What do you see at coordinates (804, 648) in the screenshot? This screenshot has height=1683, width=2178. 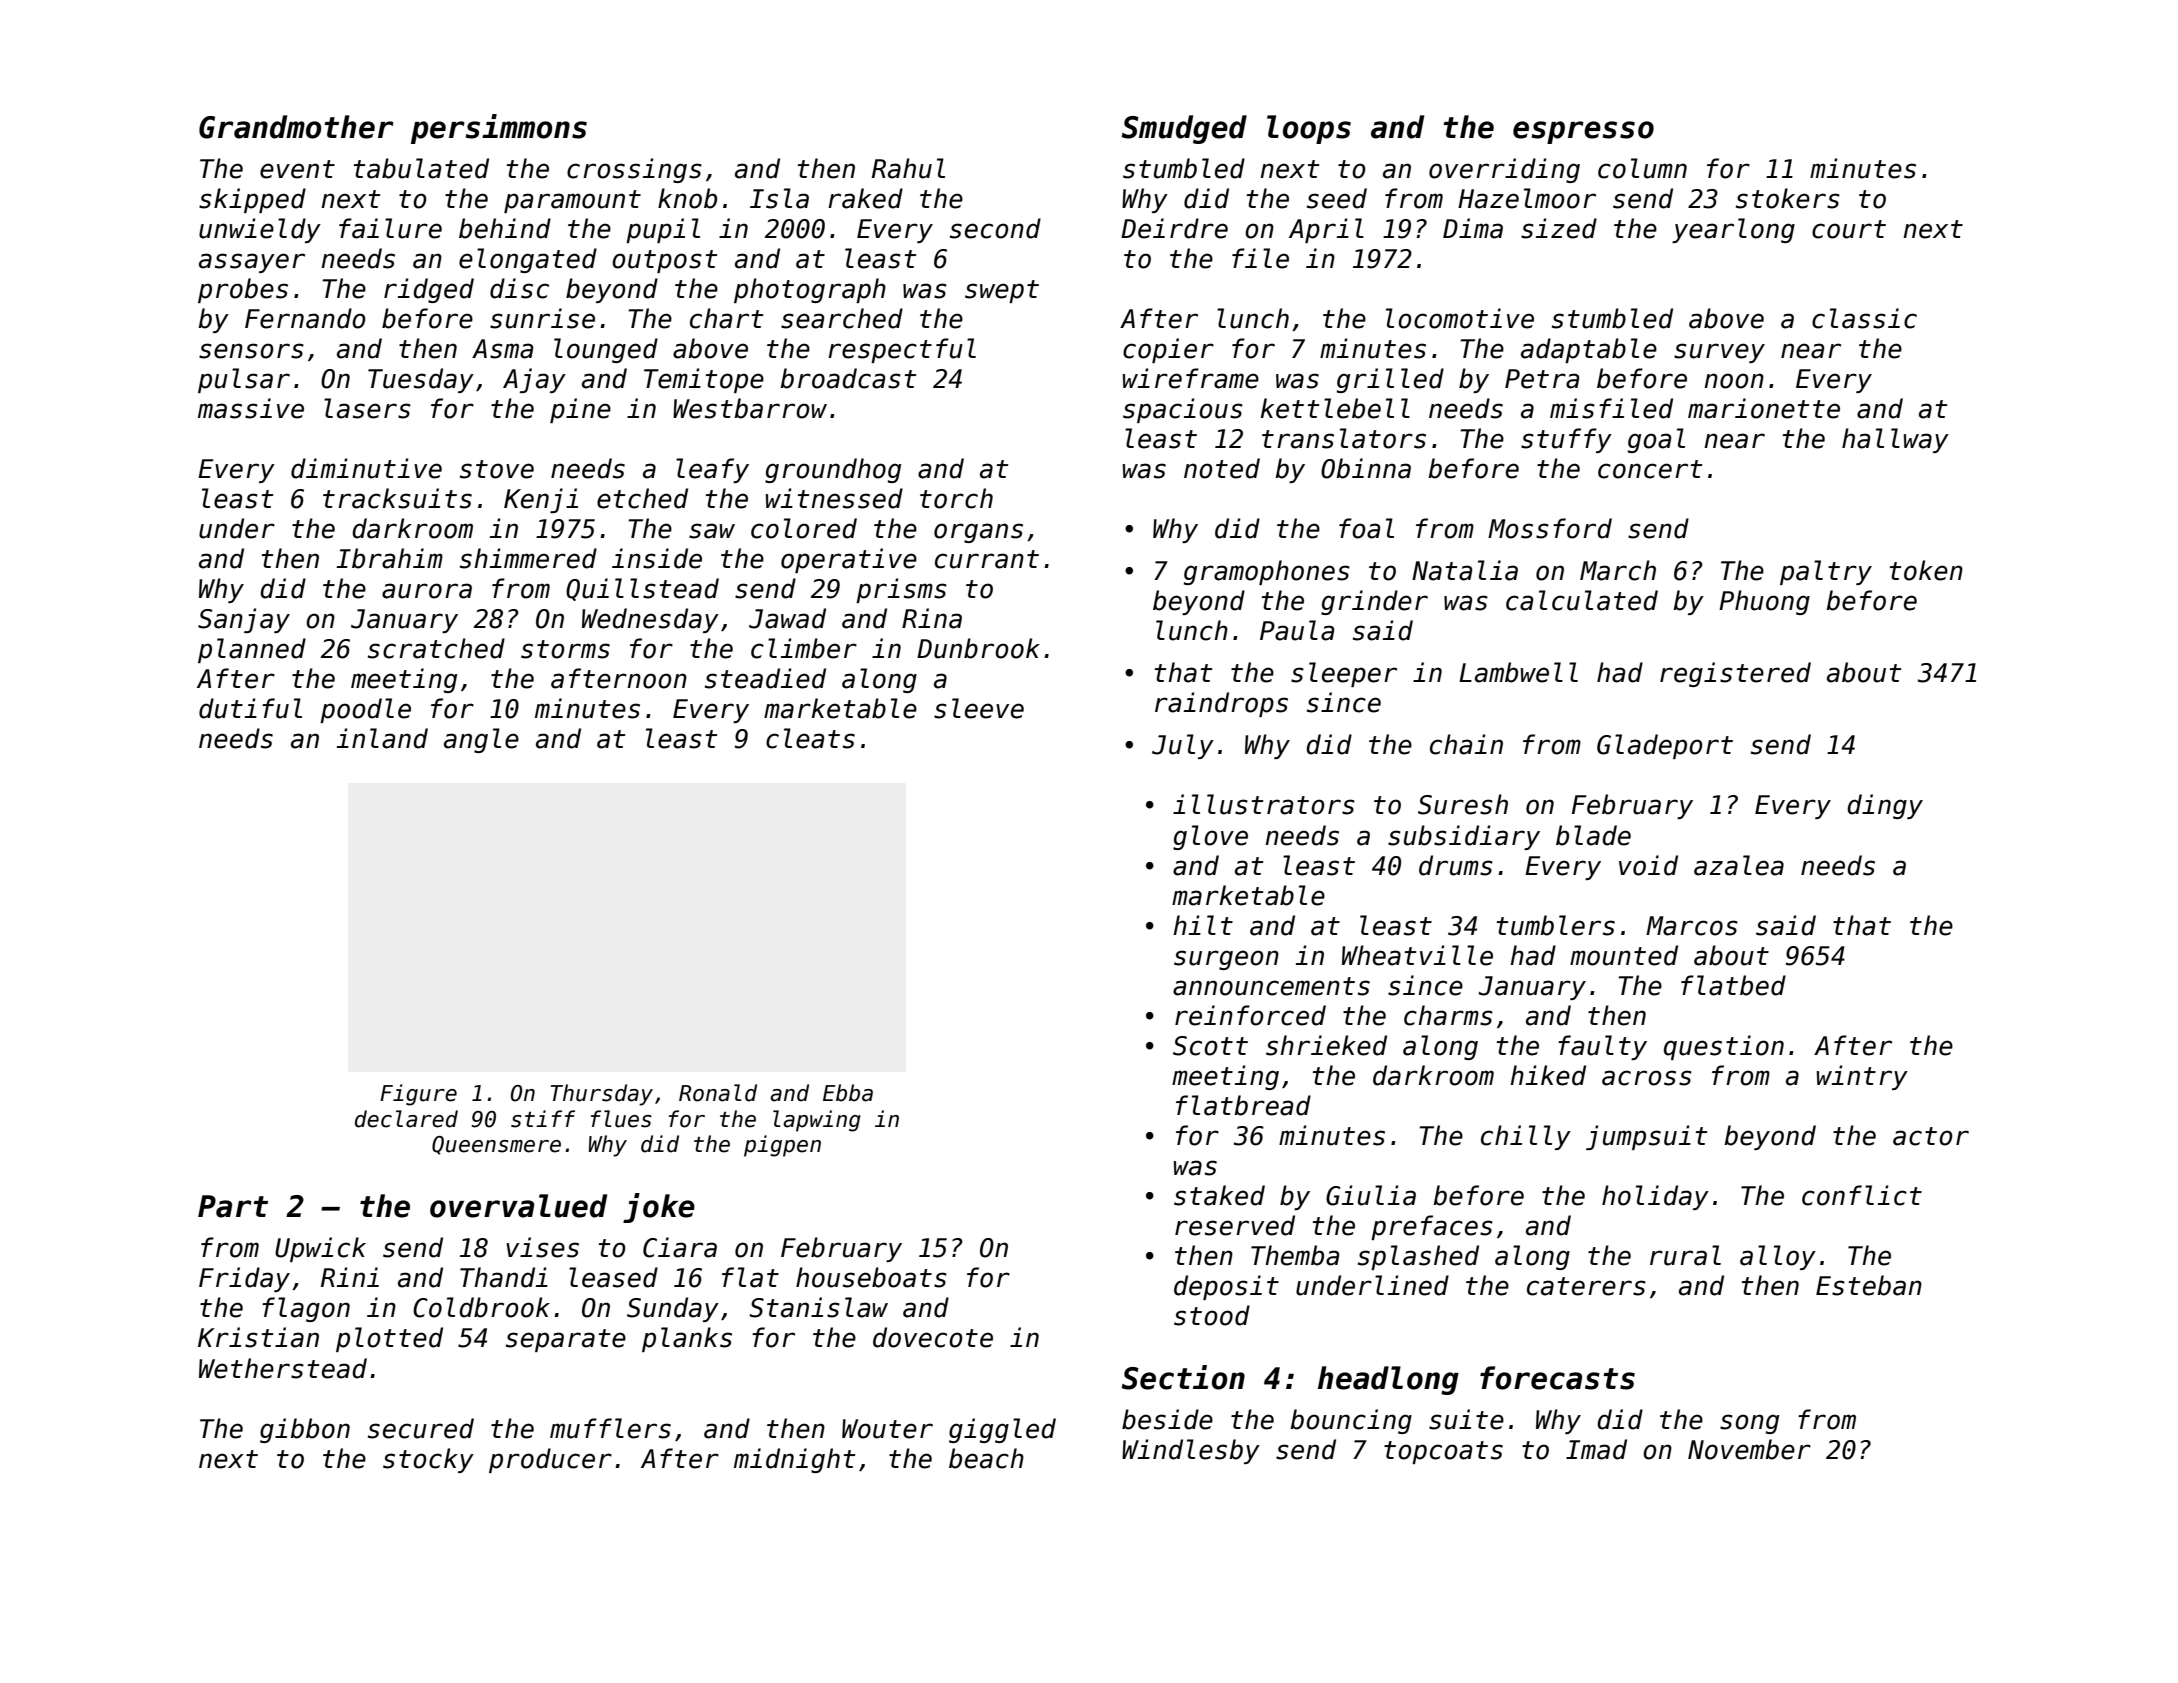 I see `climber` at bounding box center [804, 648].
